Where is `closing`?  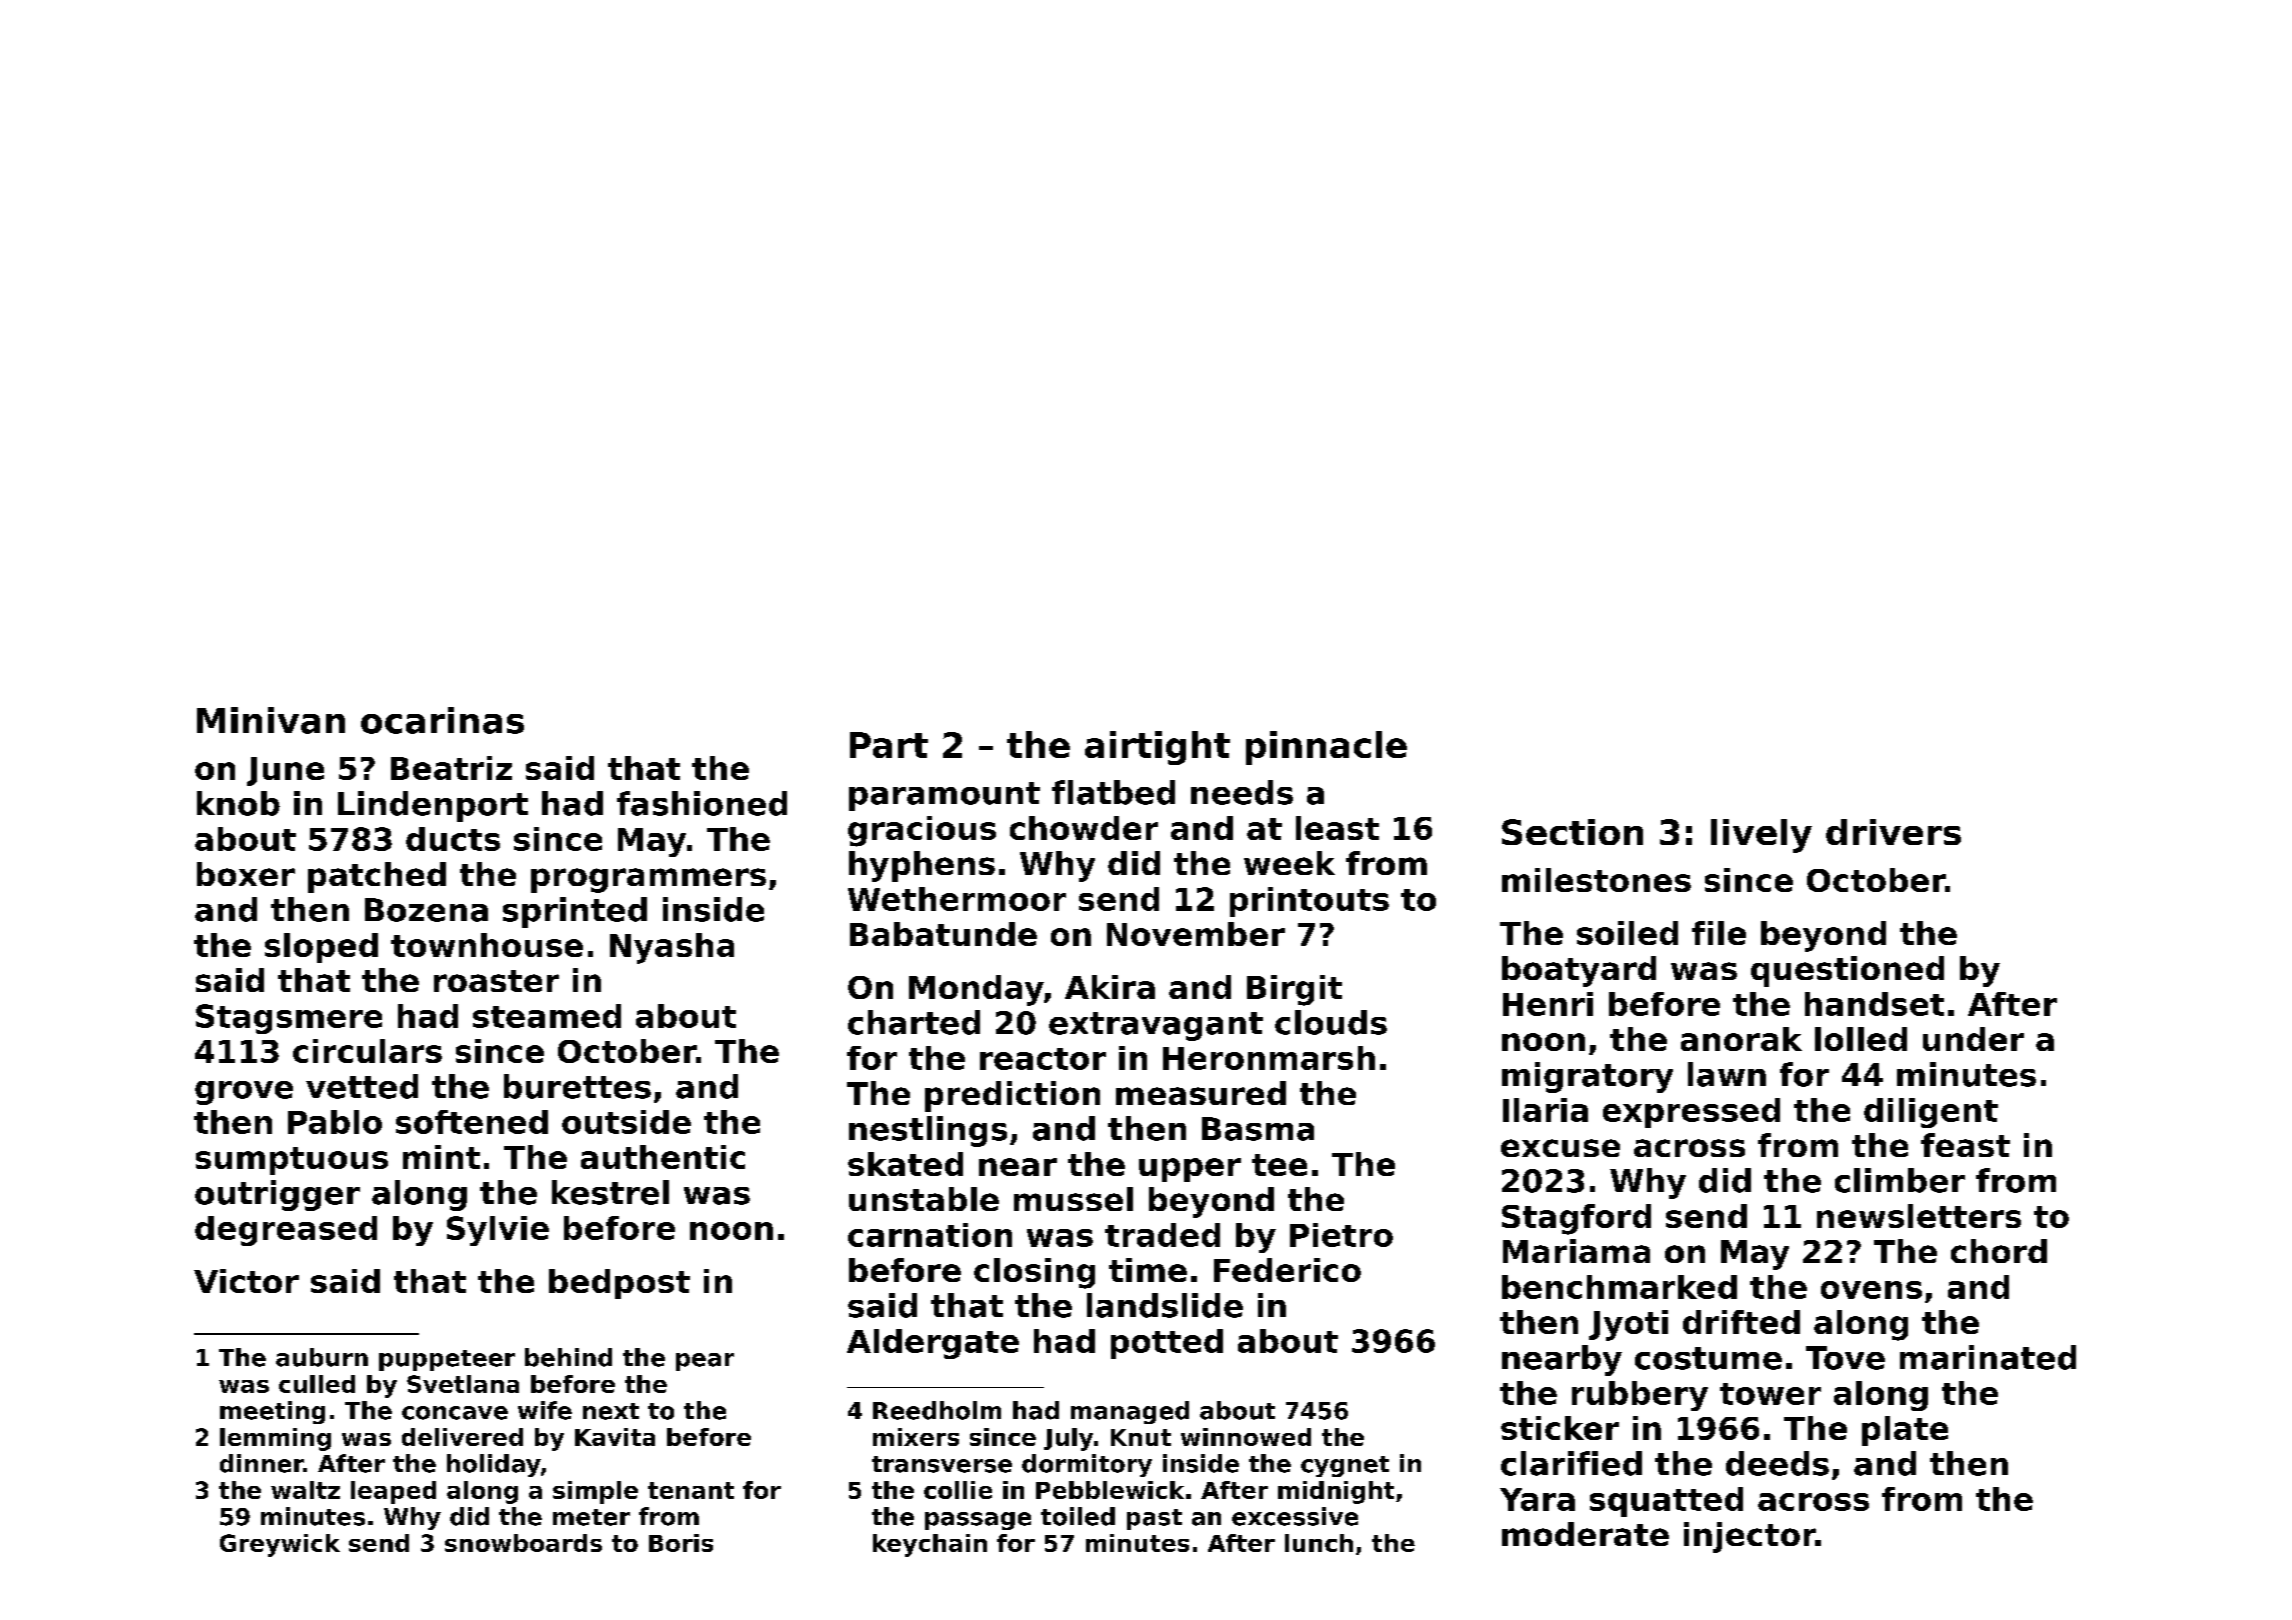 closing is located at coordinates (1034, 1273).
